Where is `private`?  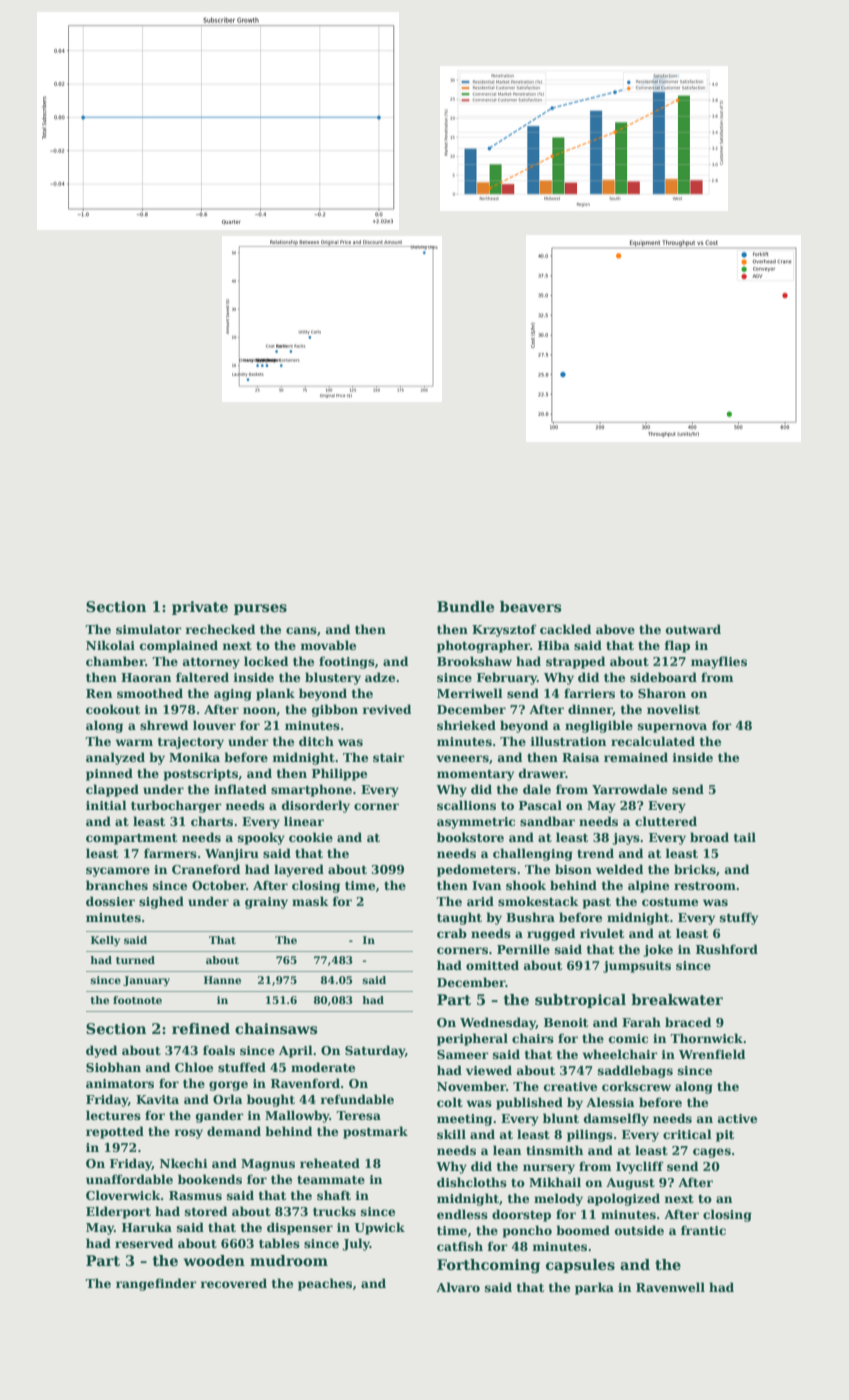 private is located at coordinates (200, 608).
